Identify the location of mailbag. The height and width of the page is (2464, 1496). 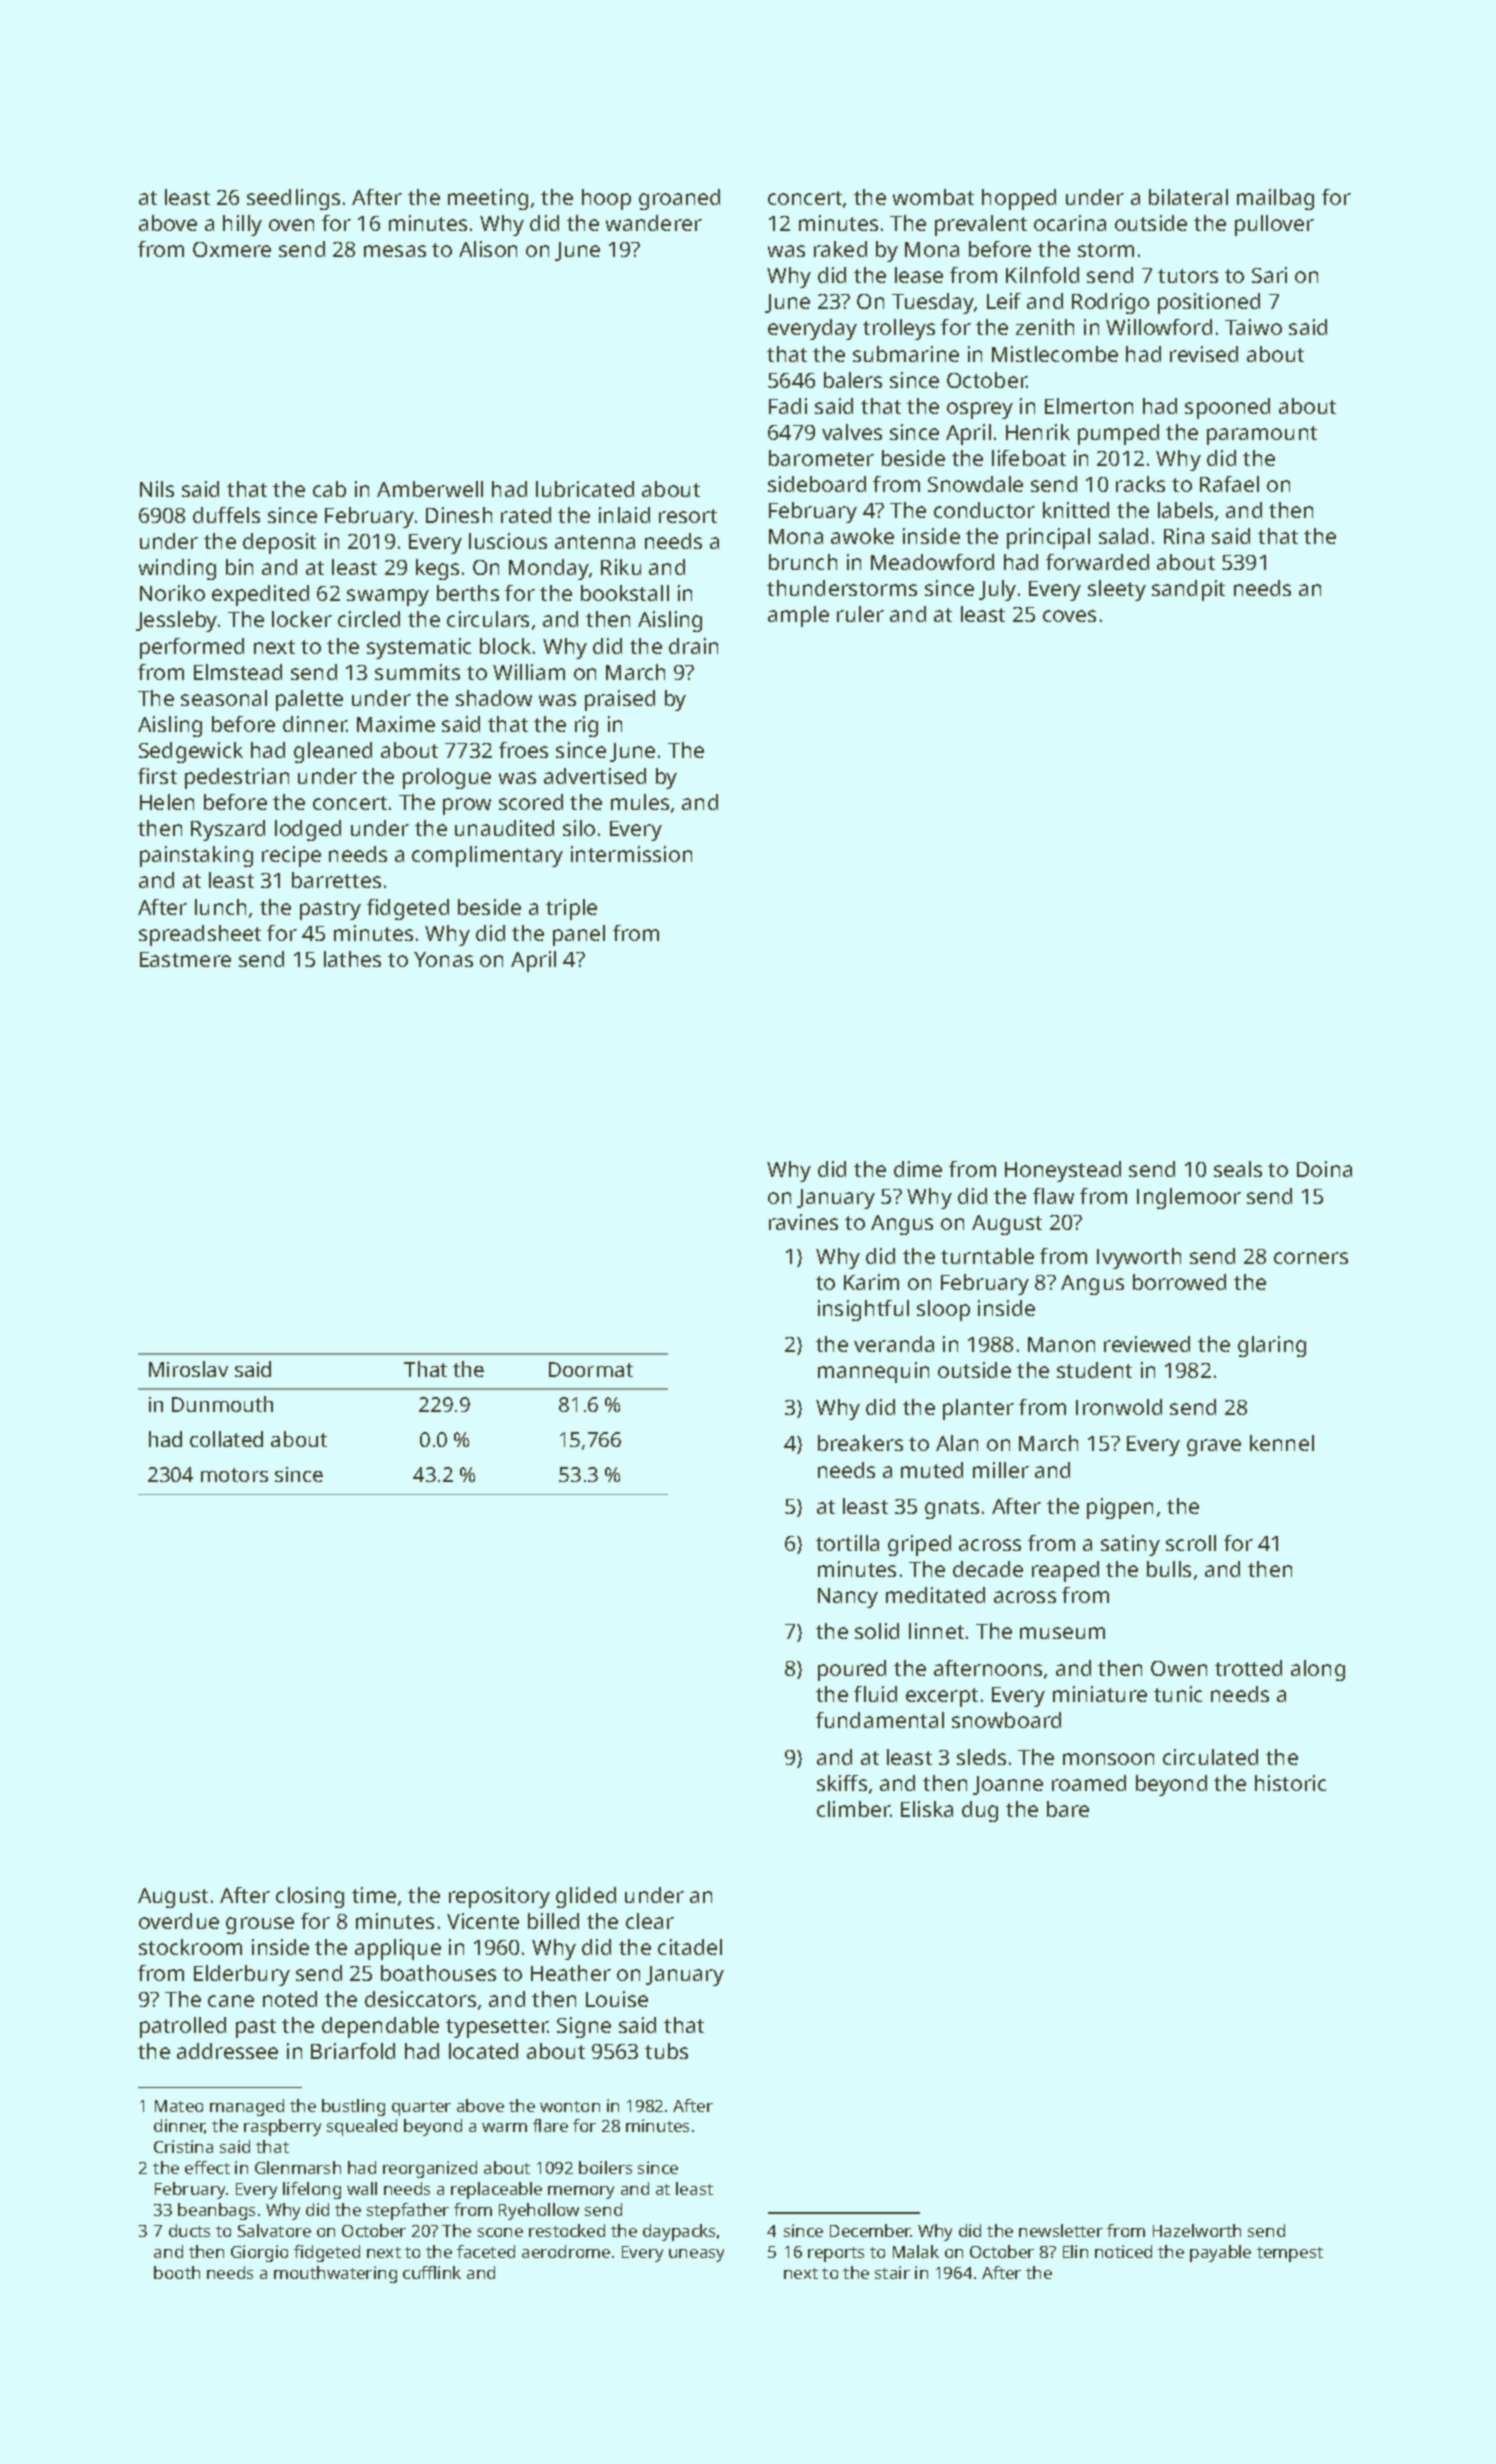
(1275, 199).
